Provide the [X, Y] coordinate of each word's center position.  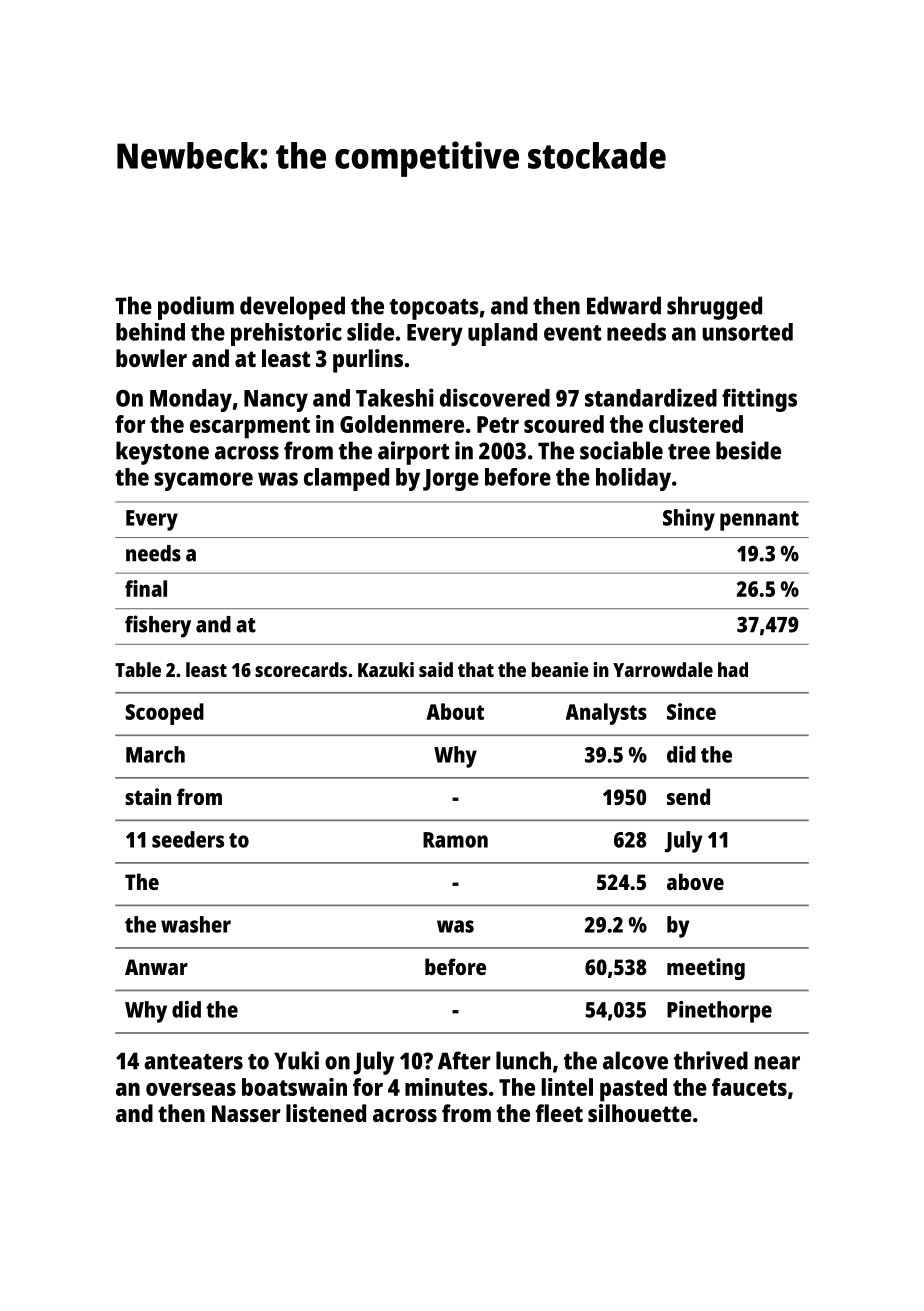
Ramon [455, 840]
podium [196, 308]
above [695, 881]
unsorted [747, 332]
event [572, 333]
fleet [559, 1113]
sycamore [203, 481]
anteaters [193, 1062]
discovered [495, 397]
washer [196, 924]
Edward [624, 305]
